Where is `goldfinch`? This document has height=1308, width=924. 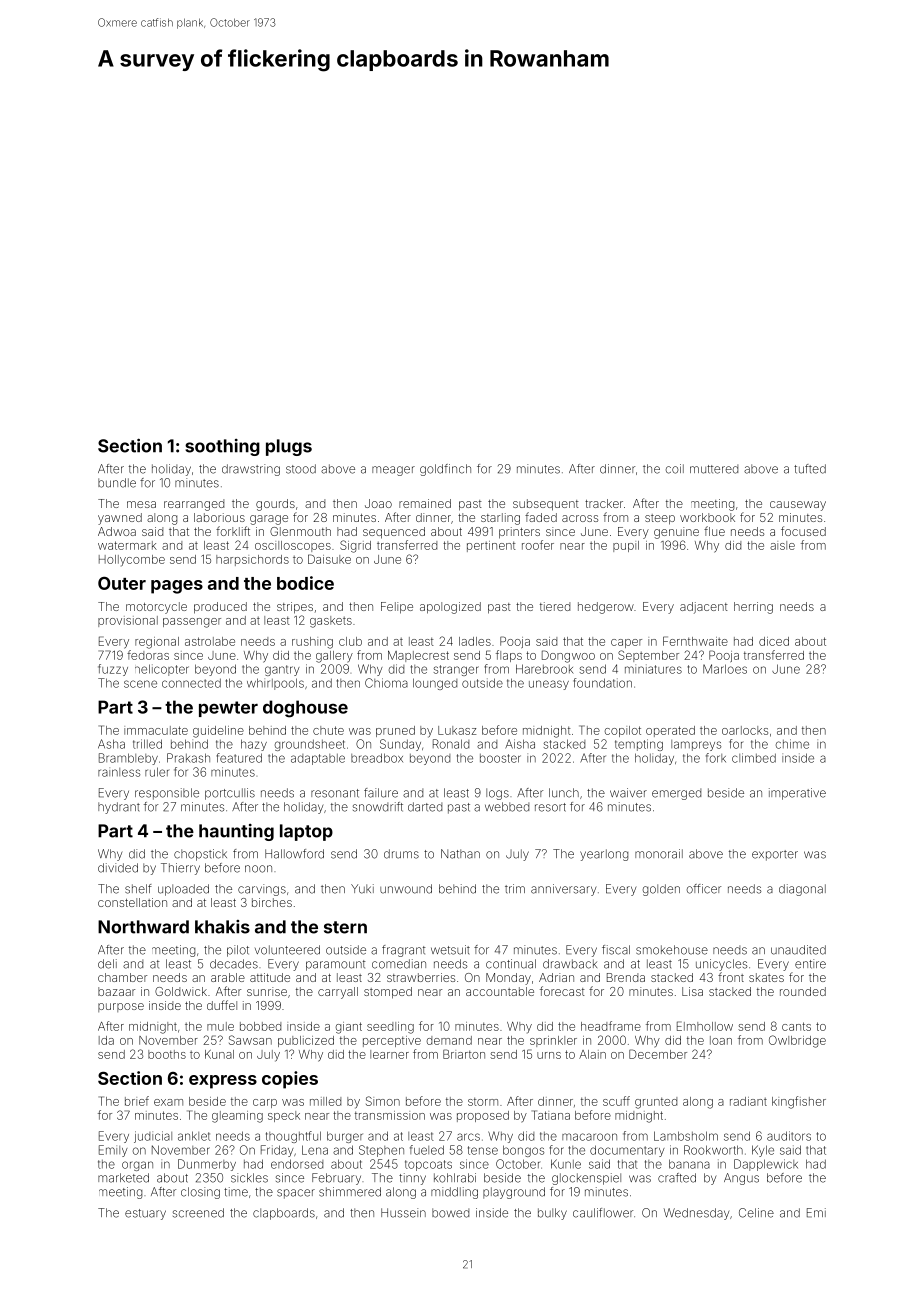 goldfinch is located at coordinates (445, 470).
